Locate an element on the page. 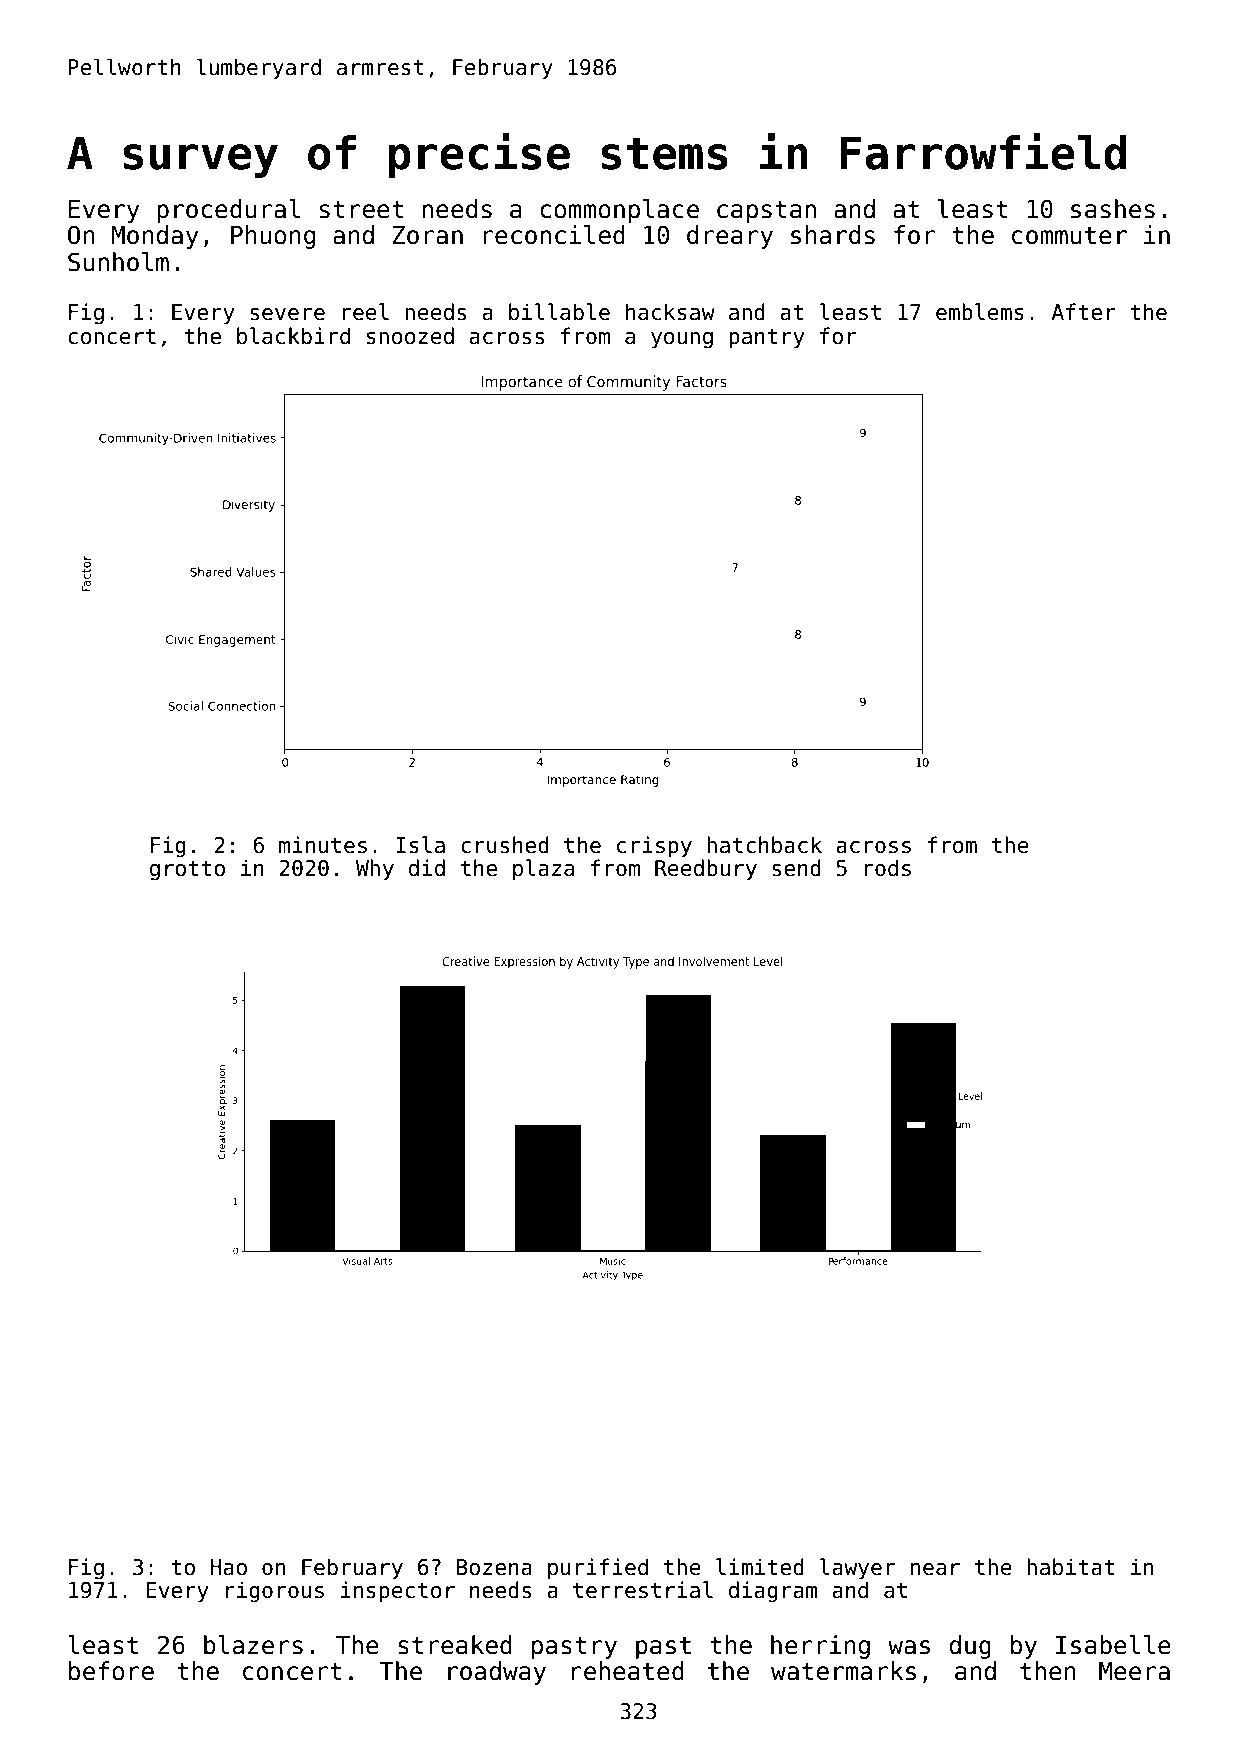 Image resolution: width=1239 pixels, height=1753 pixels. grotto is located at coordinates (187, 871).
